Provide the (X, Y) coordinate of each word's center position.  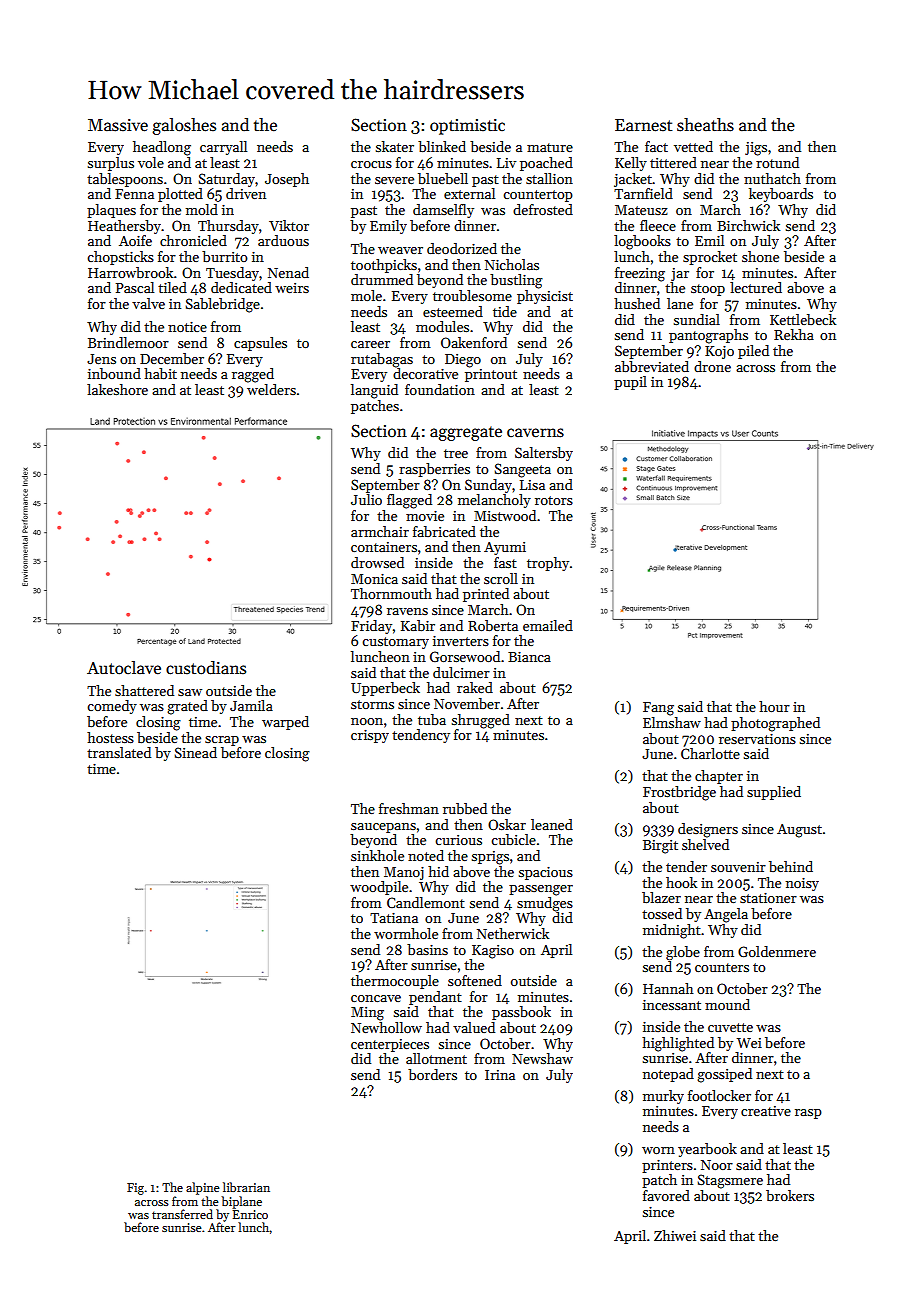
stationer (768, 898)
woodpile (379, 888)
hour (774, 706)
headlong (162, 148)
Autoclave (124, 668)
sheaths (705, 125)
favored (666, 1195)
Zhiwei (675, 1235)
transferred (182, 1214)
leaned (552, 824)
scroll (501, 578)
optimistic (467, 127)
